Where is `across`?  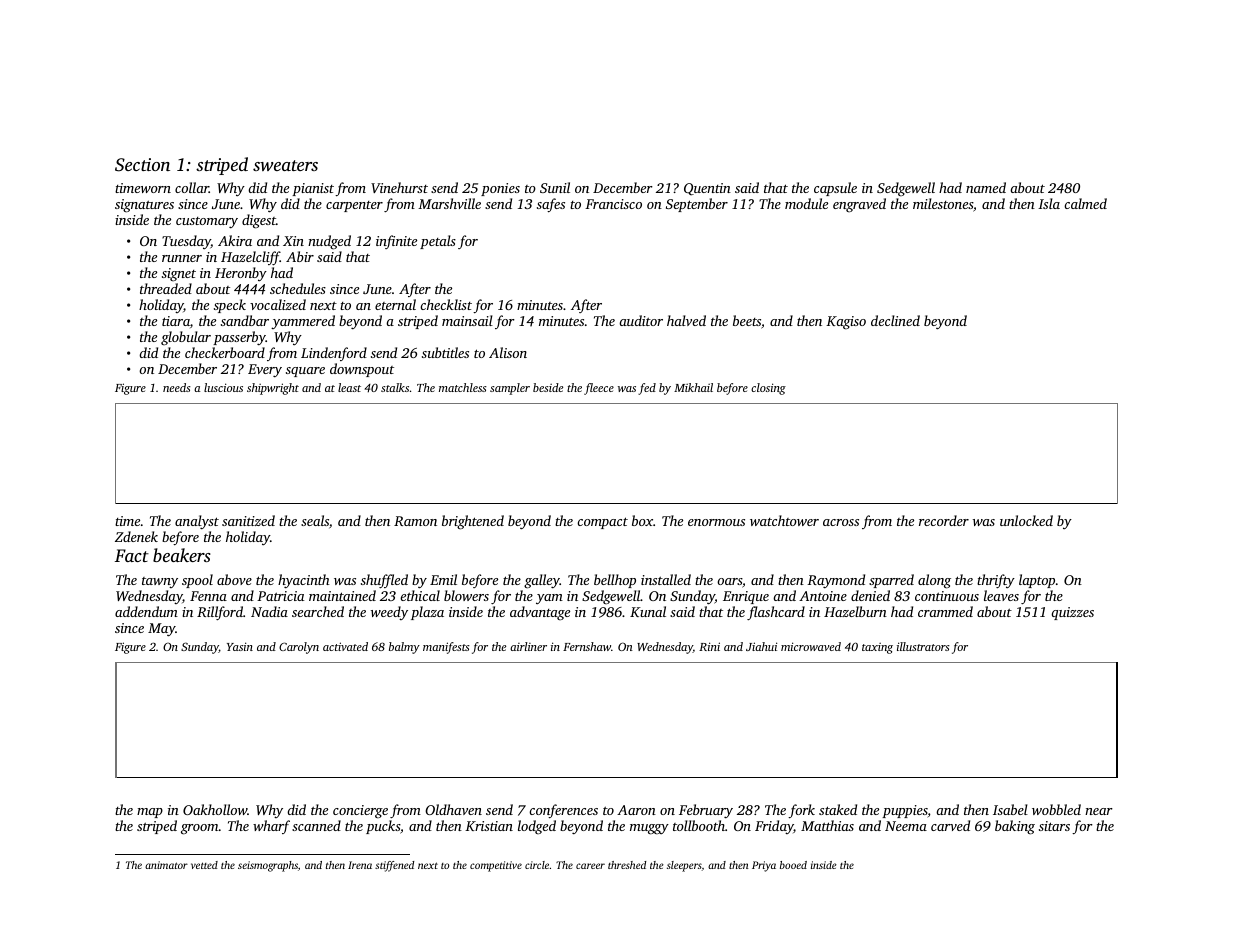
across is located at coordinates (841, 522).
